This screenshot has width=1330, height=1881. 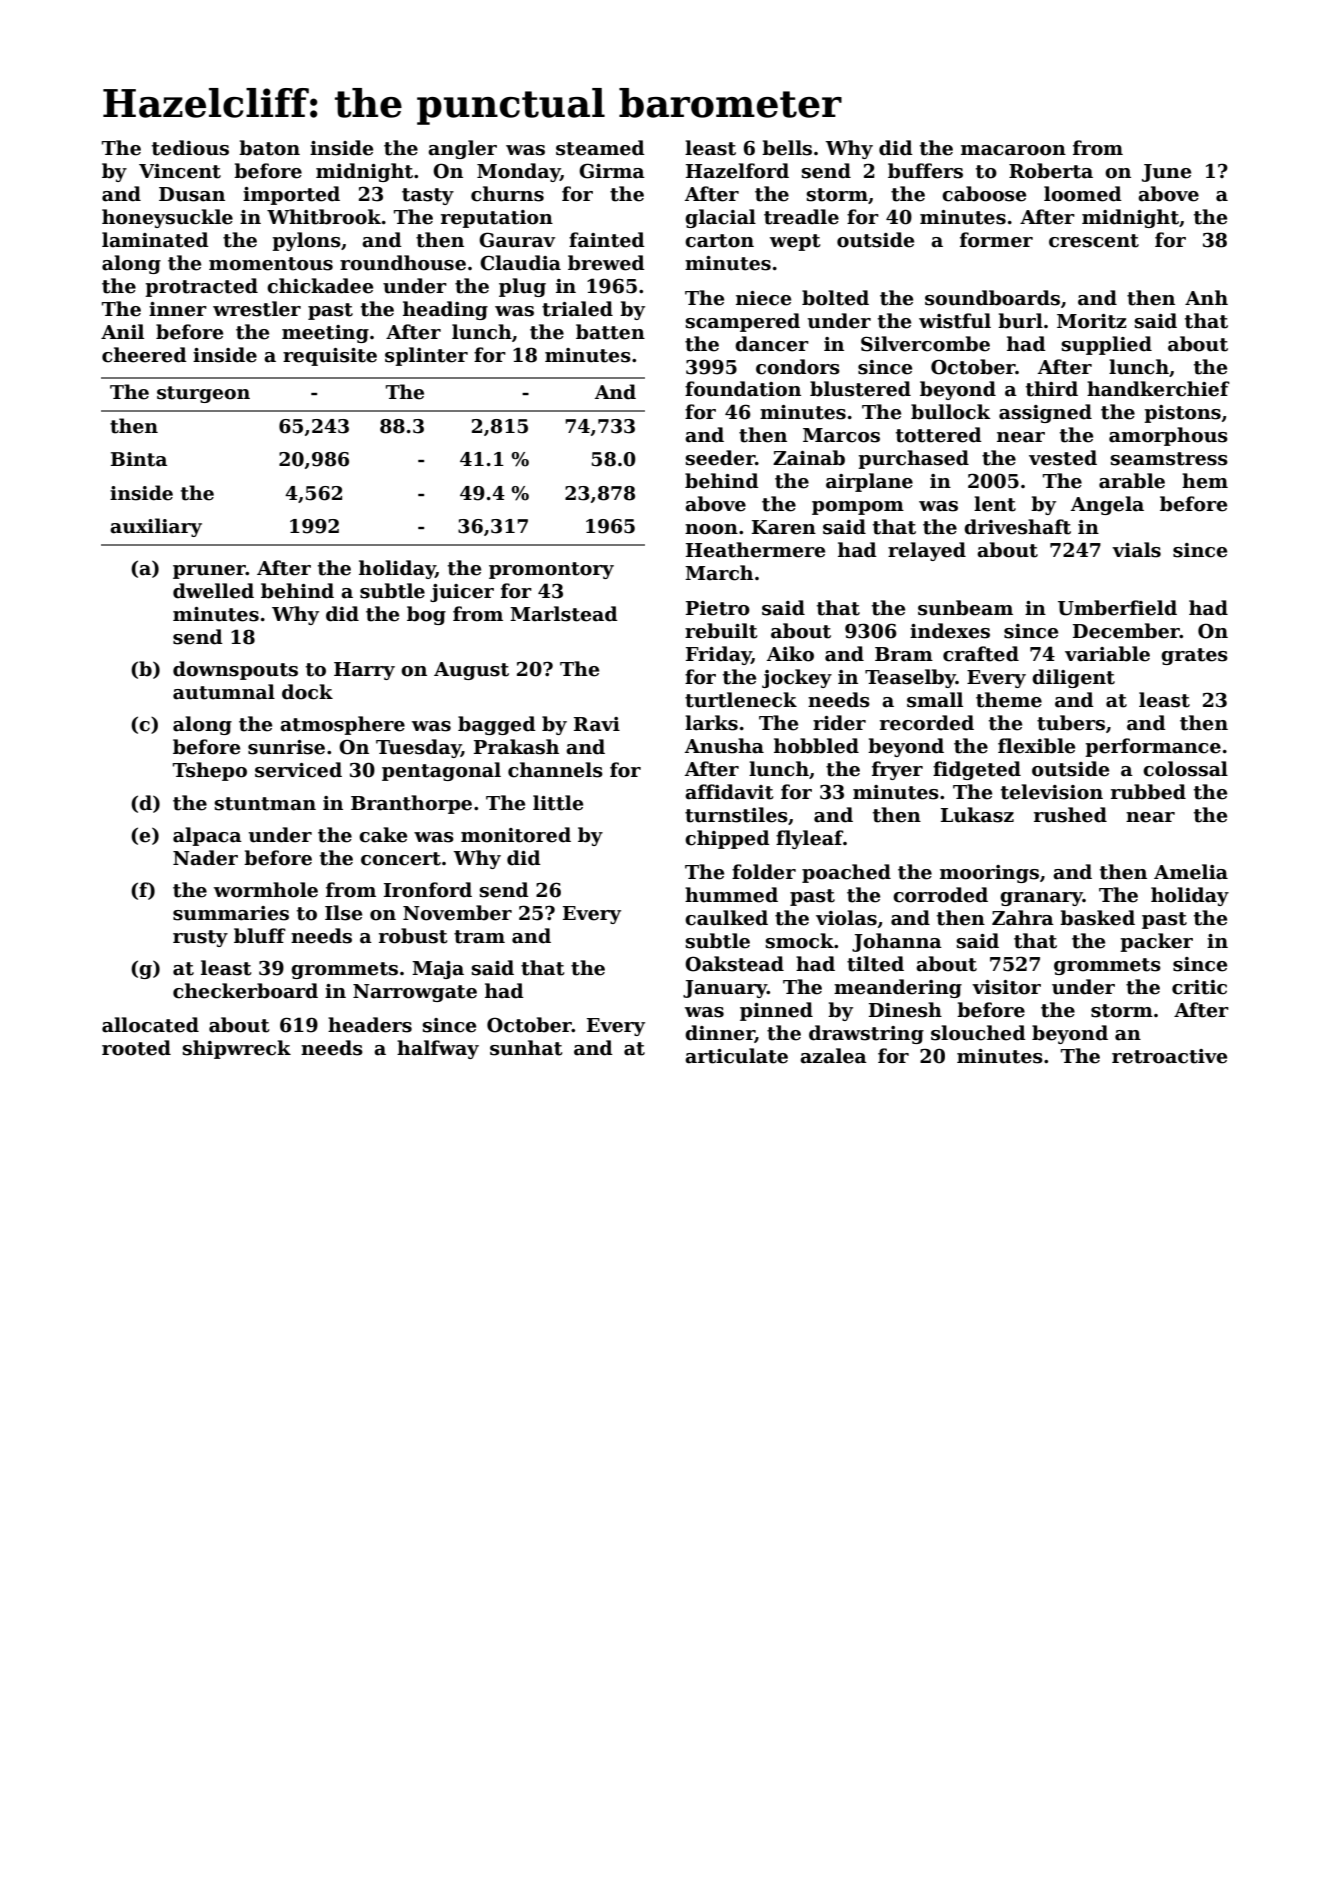 I want to click on promontory, so click(x=551, y=570).
